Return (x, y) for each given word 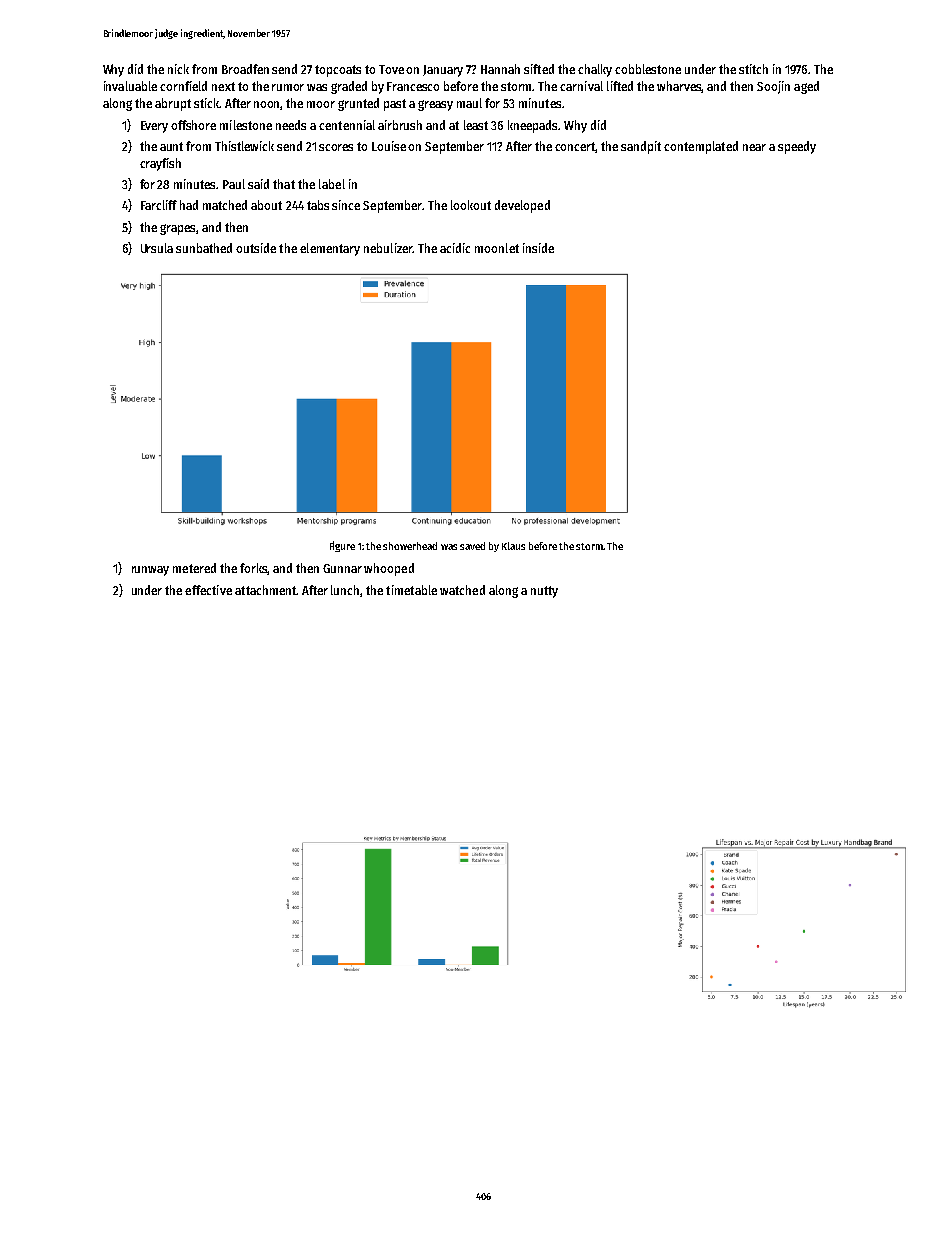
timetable (411, 590)
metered (194, 568)
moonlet (497, 248)
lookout (471, 205)
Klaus (513, 546)
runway (150, 571)
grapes (177, 229)
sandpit (641, 147)
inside (538, 248)
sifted (539, 69)
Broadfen (245, 69)
